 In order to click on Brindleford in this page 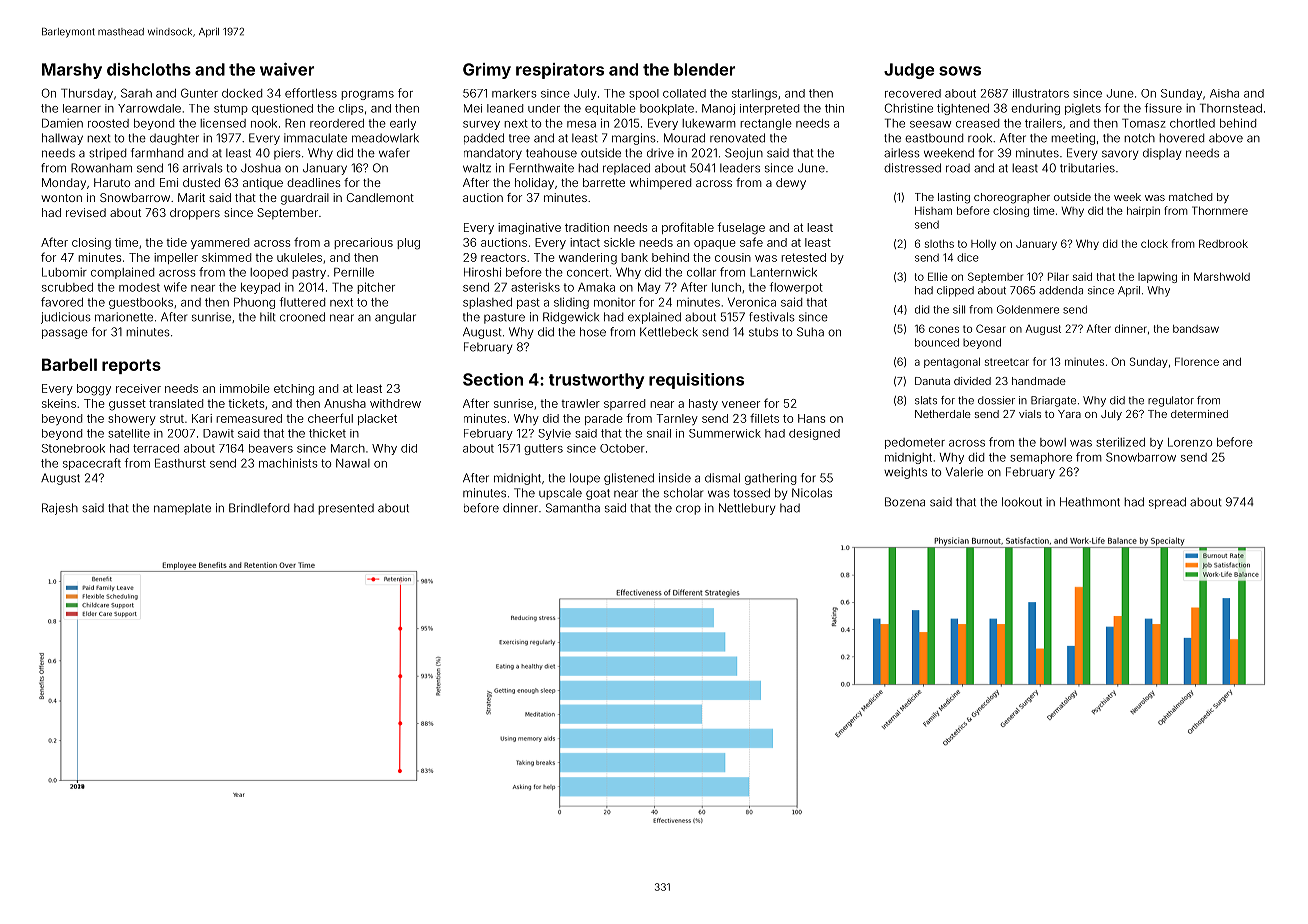, I will do `click(259, 508)`.
